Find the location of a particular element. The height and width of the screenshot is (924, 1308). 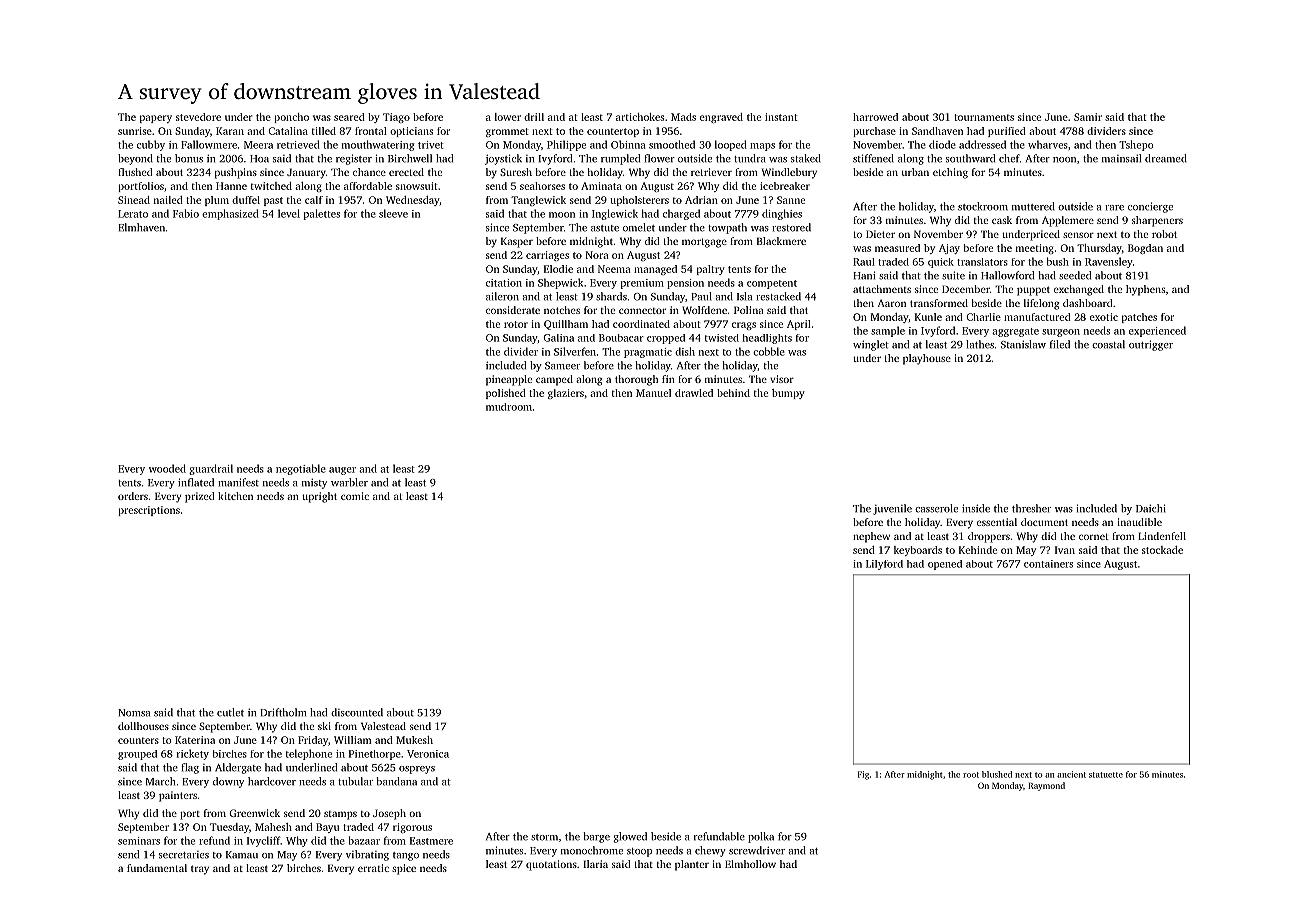

stockade is located at coordinates (1162, 550).
